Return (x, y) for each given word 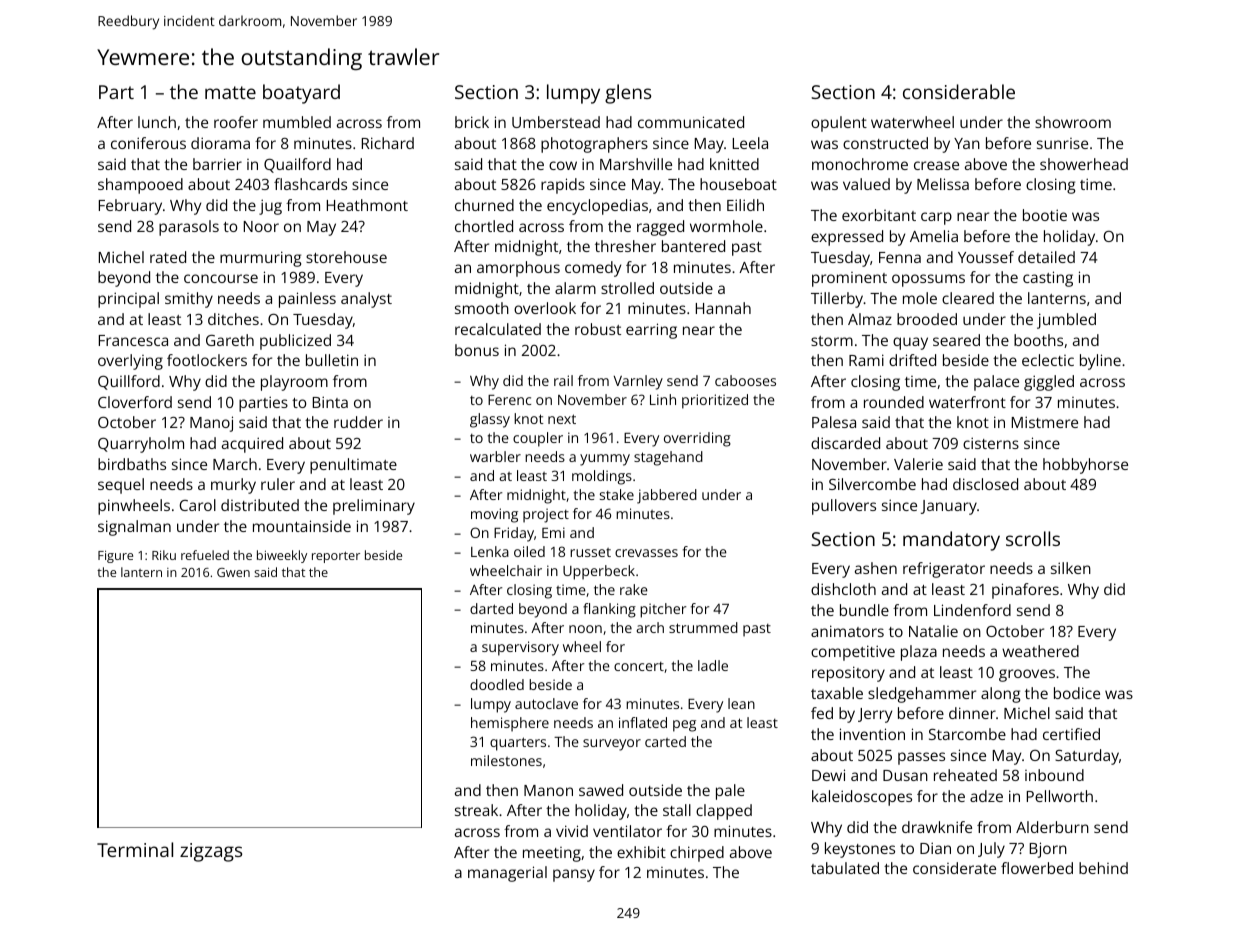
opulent (839, 124)
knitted (734, 164)
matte (230, 92)
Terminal (135, 849)
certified (1071, 734)
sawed (601, 790)
